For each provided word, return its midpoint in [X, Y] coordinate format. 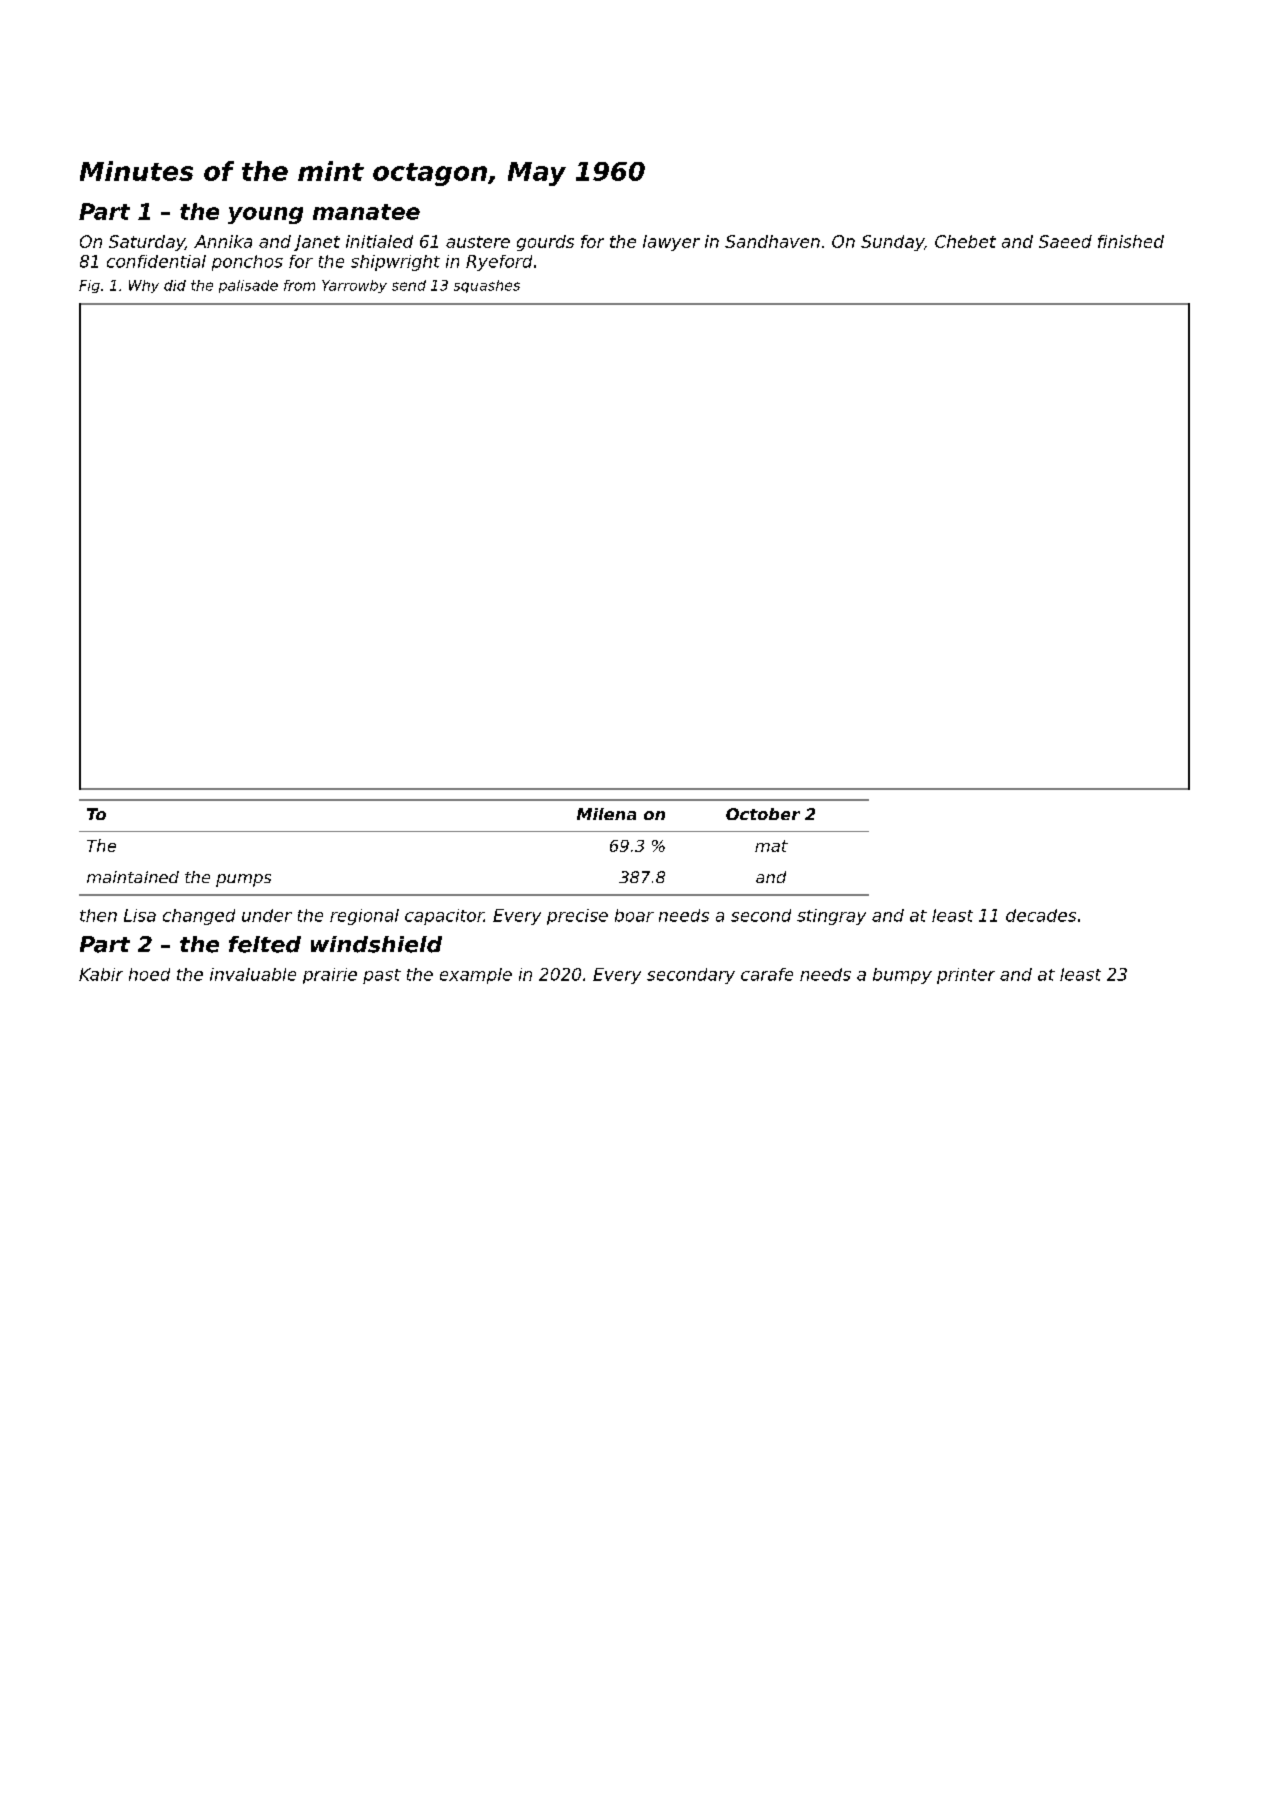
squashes [487, 286]
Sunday [892, 243]
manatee [366, 212]
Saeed [1065, 241]
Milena [606, 814]
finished [1131, 241]
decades [1041, 915]
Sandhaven [772, 241]
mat [771, 846]
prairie [330, 976]
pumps [243, 880]
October [763, 814]
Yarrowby [354, 286]
